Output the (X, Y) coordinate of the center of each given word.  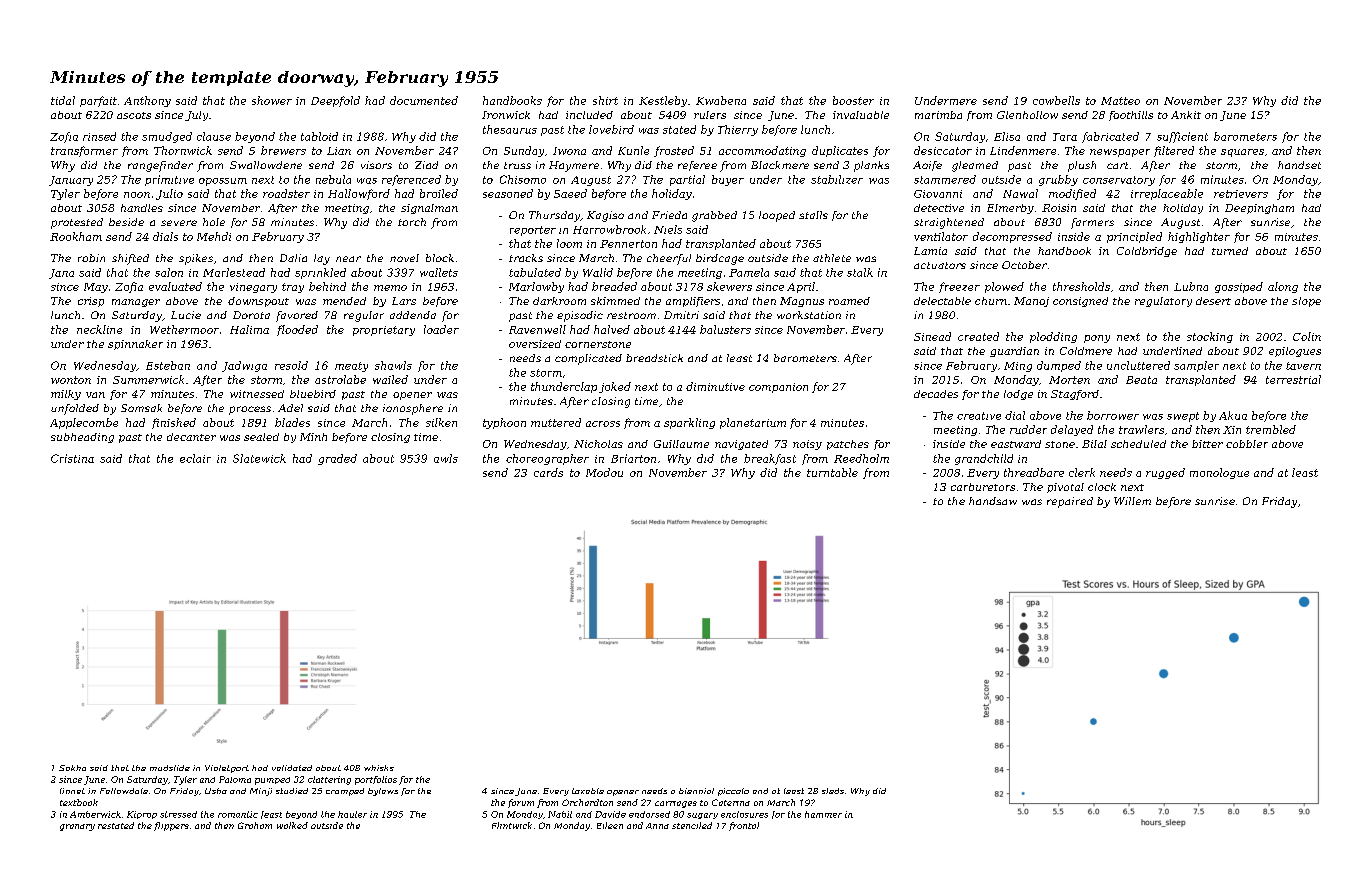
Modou (604, 472)
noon (137, 195)
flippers (171, 826)
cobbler (1247, 444)
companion (778, 388)
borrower (1113, 415)
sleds (833, 791)
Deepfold (335, 101)
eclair (195, 458)
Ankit (1186, 115)
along (1283, 287)
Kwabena (721, 100)
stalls (813, 215)
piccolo (733, 792)
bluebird (313, 394)
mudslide (170, 768)
